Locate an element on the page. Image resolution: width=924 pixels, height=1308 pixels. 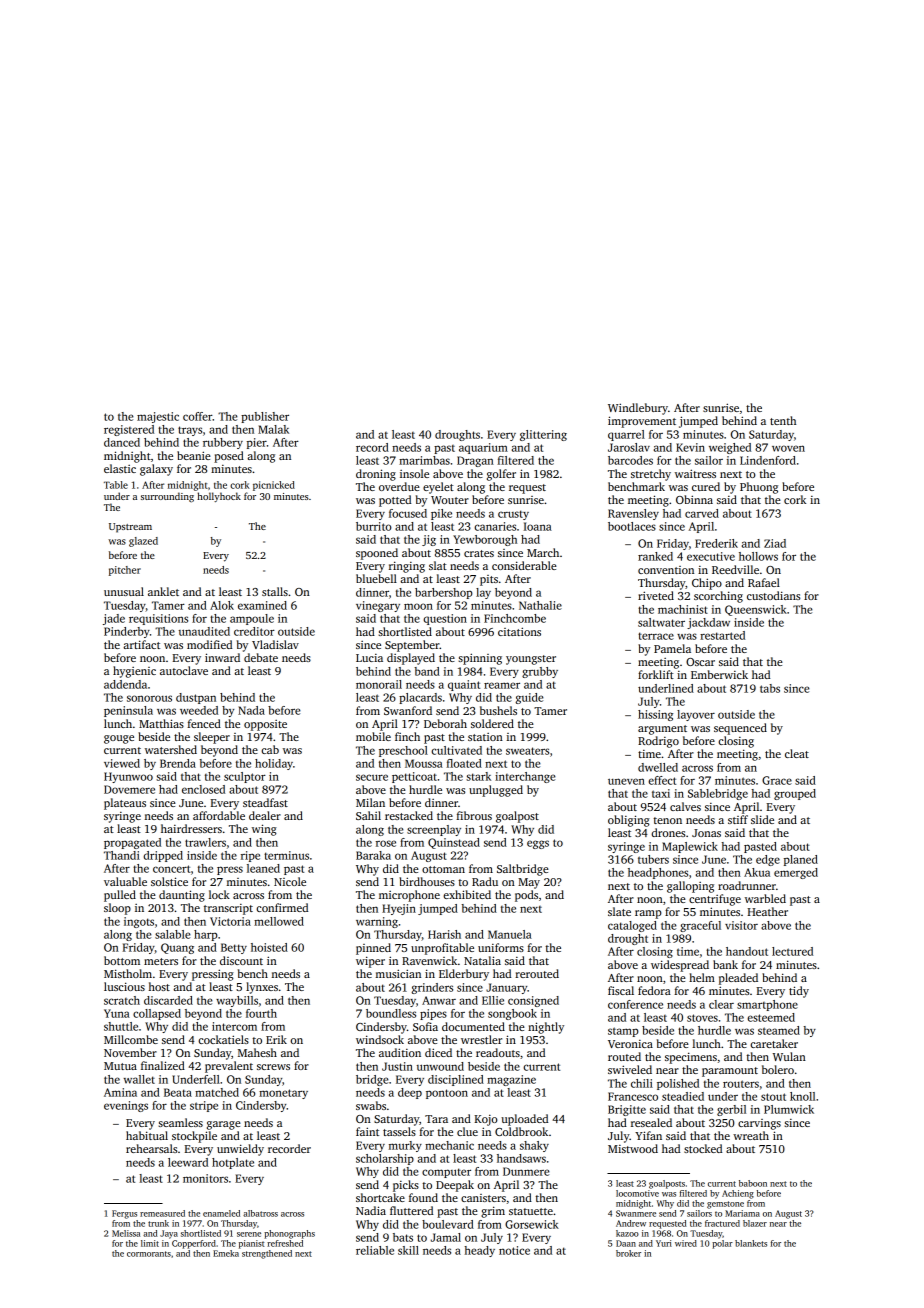
ramp is located at coordinates (648, 914).
